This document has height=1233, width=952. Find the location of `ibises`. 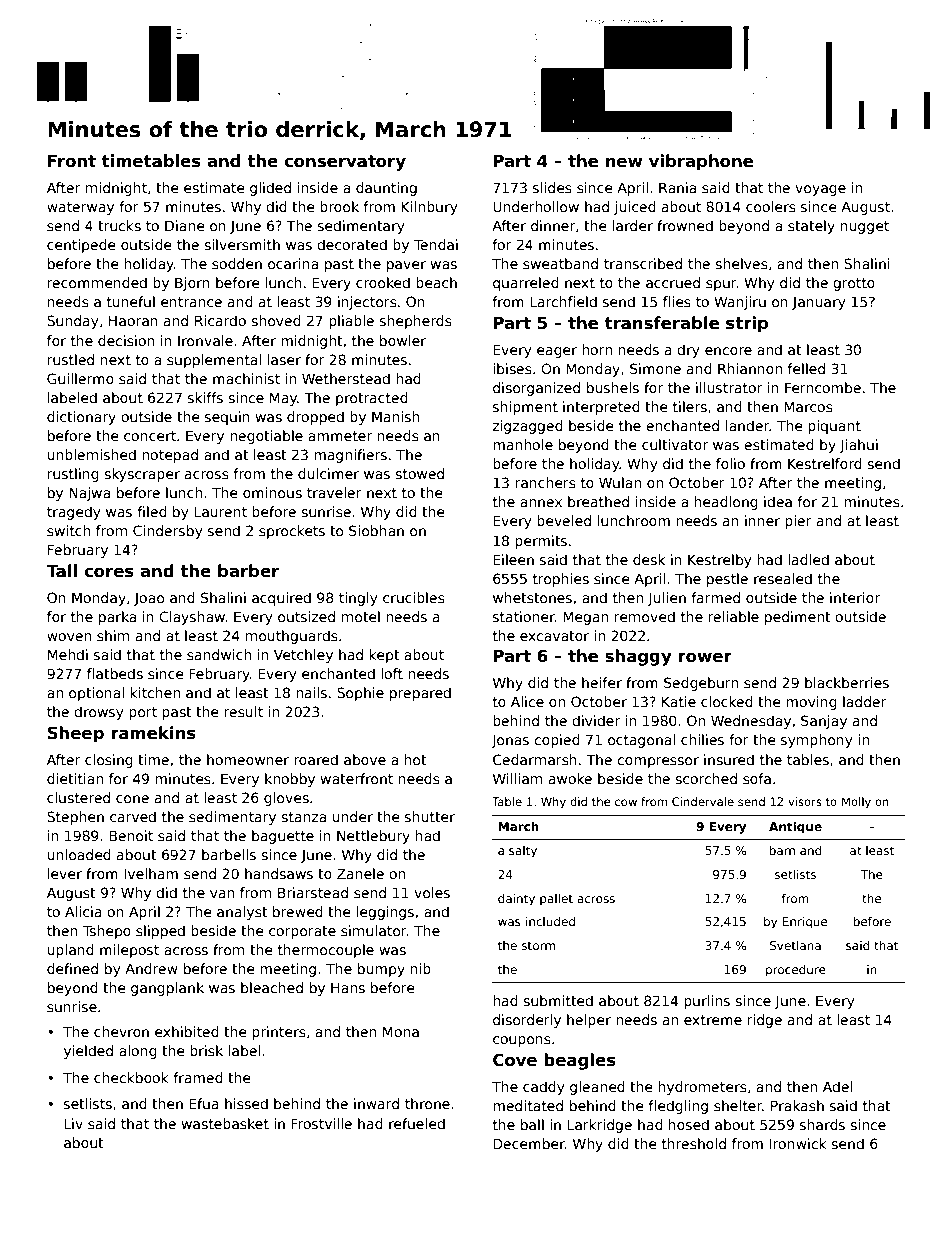

ibises is located at coordinates (512, 368).
